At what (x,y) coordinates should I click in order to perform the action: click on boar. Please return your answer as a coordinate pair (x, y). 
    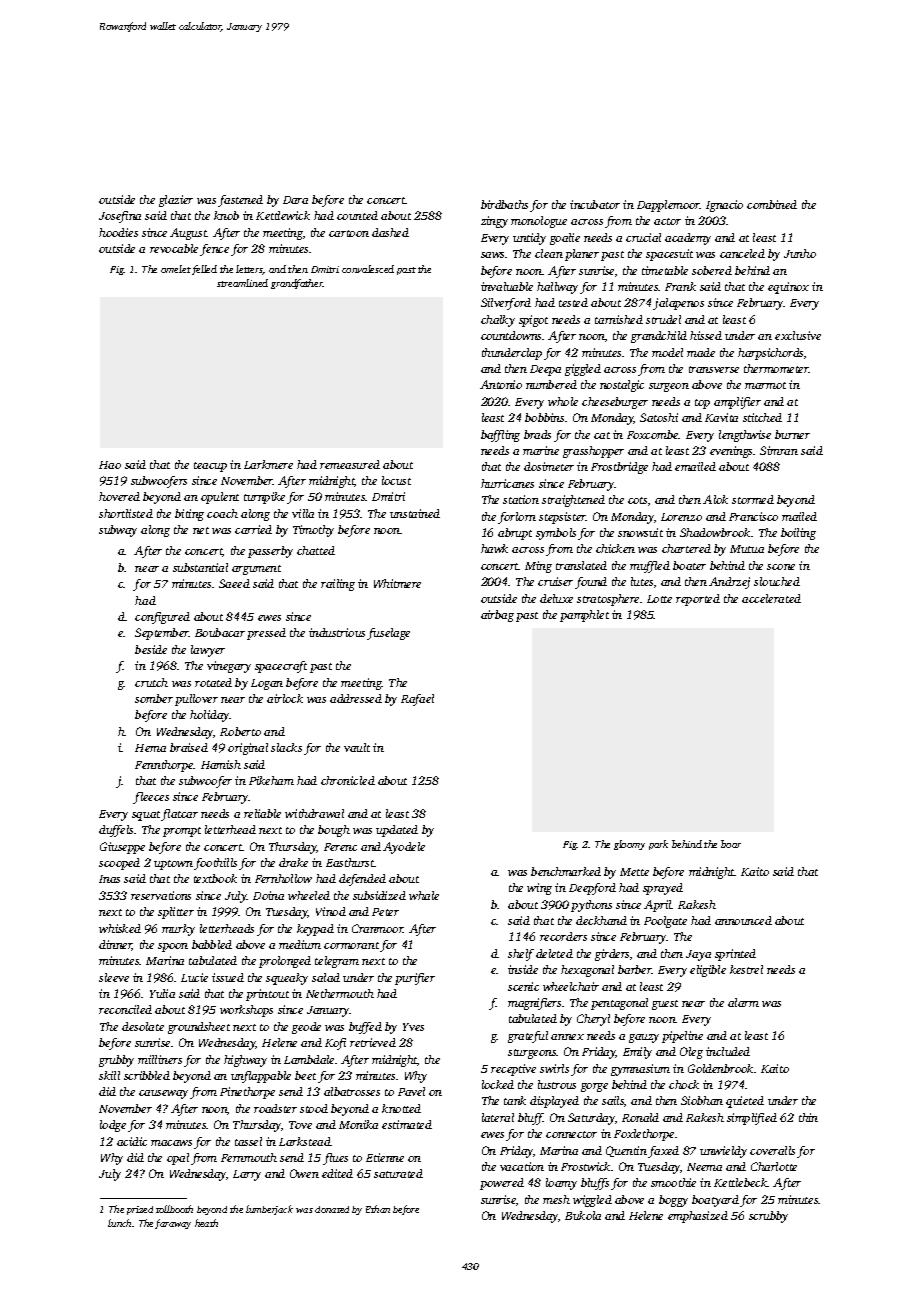
    Looking at the image, I should click on (731, 844).
